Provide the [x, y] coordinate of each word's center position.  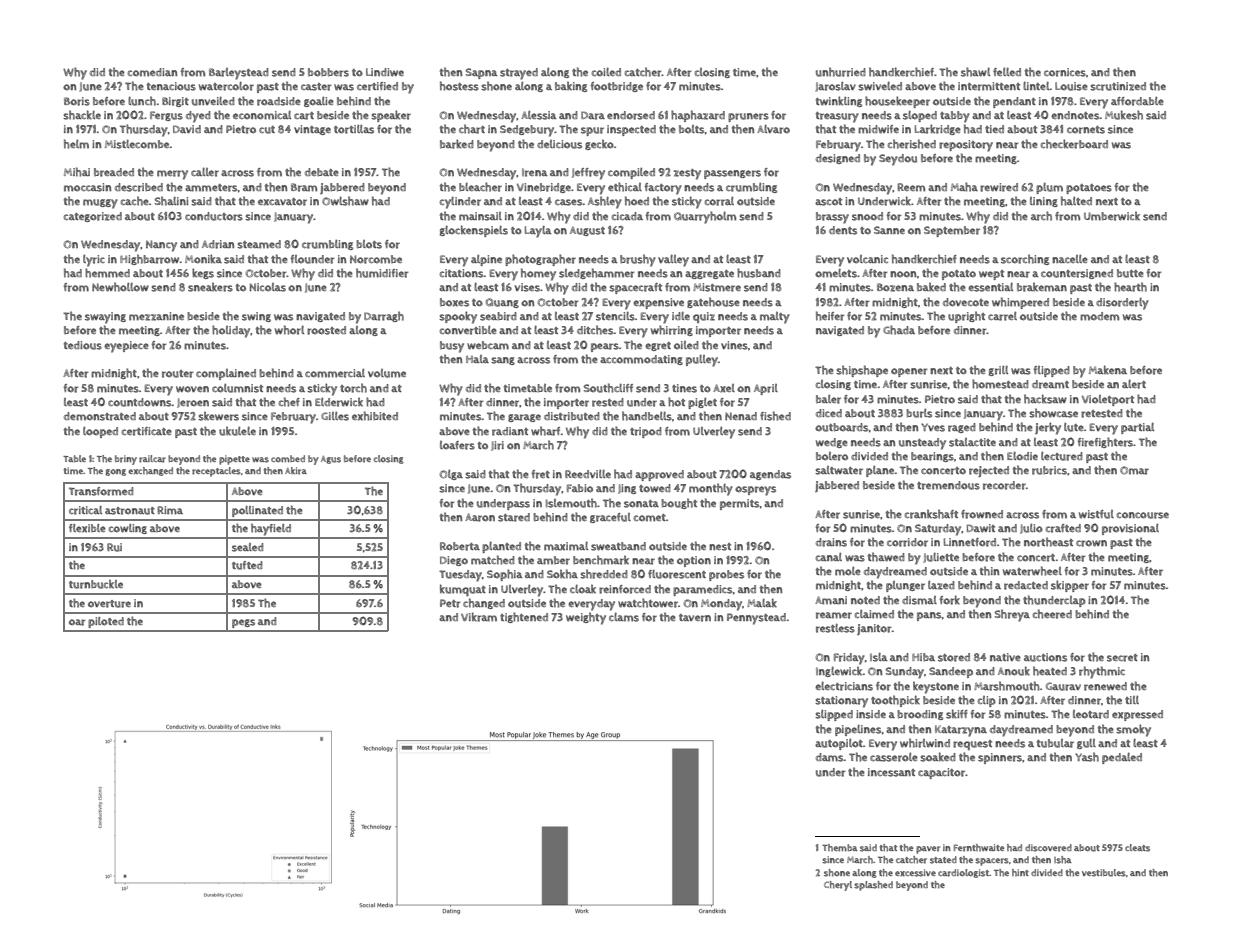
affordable [1137, 101]
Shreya [1012, 615]
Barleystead [239, 74]
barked [457, 144]
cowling [128, 529]
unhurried [841, 72]
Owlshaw [345, 201]
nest [720, 547]
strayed [519, 74]
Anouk [1014, 671]
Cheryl [838, 886]
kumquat [463, 590]
